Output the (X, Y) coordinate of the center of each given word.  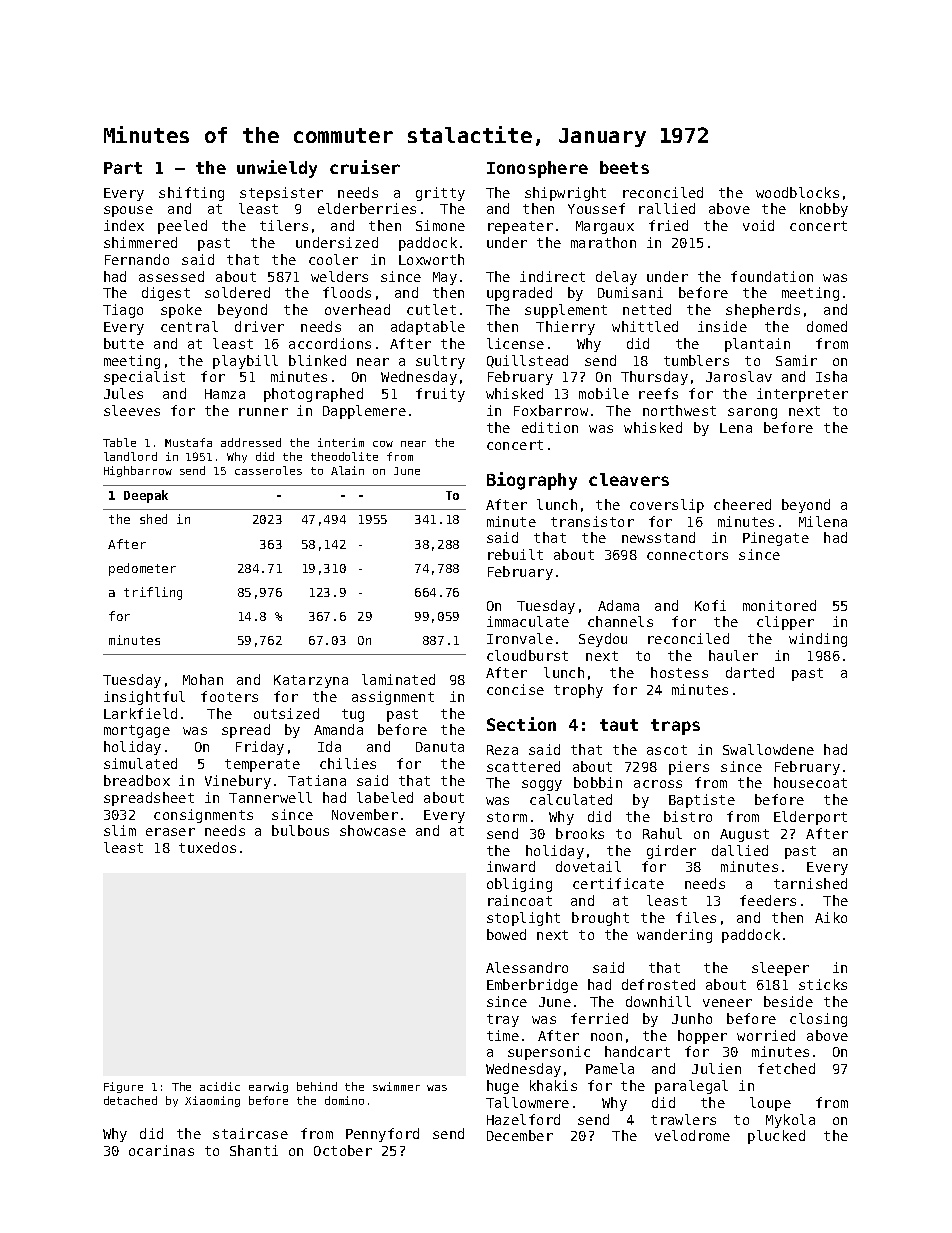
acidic (220, 1086)
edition (550, 427)
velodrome (692, 1135)
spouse (128, 211)
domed (827, 326)
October (343, 1150)
